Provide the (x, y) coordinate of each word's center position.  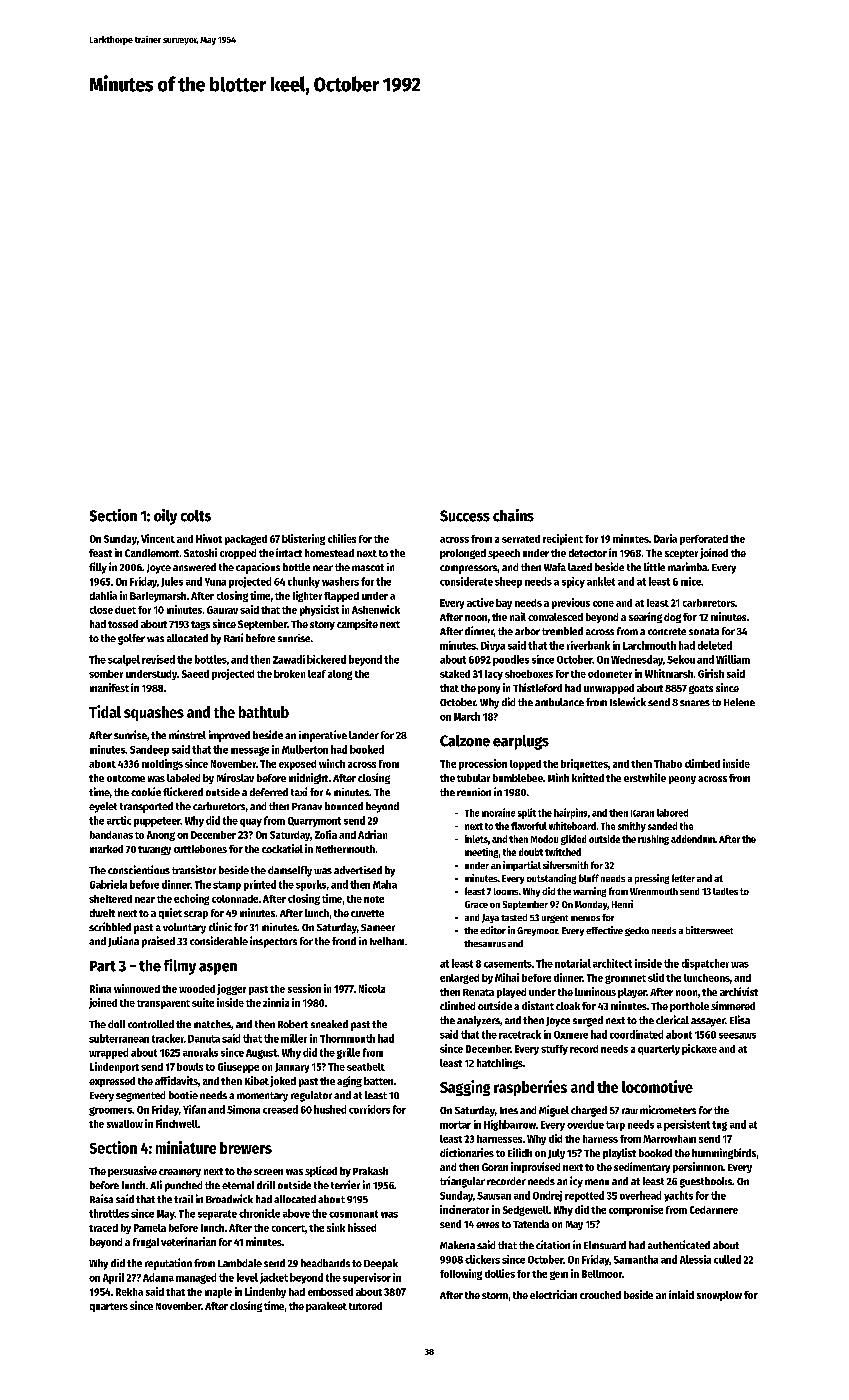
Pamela (150, 1228)
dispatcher (705, 964)
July (556, 1154)
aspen (218, 969)
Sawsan (494, 1196)
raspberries (530, 1088)
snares (695, 703)
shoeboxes (529, 674)
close (101, 610)
